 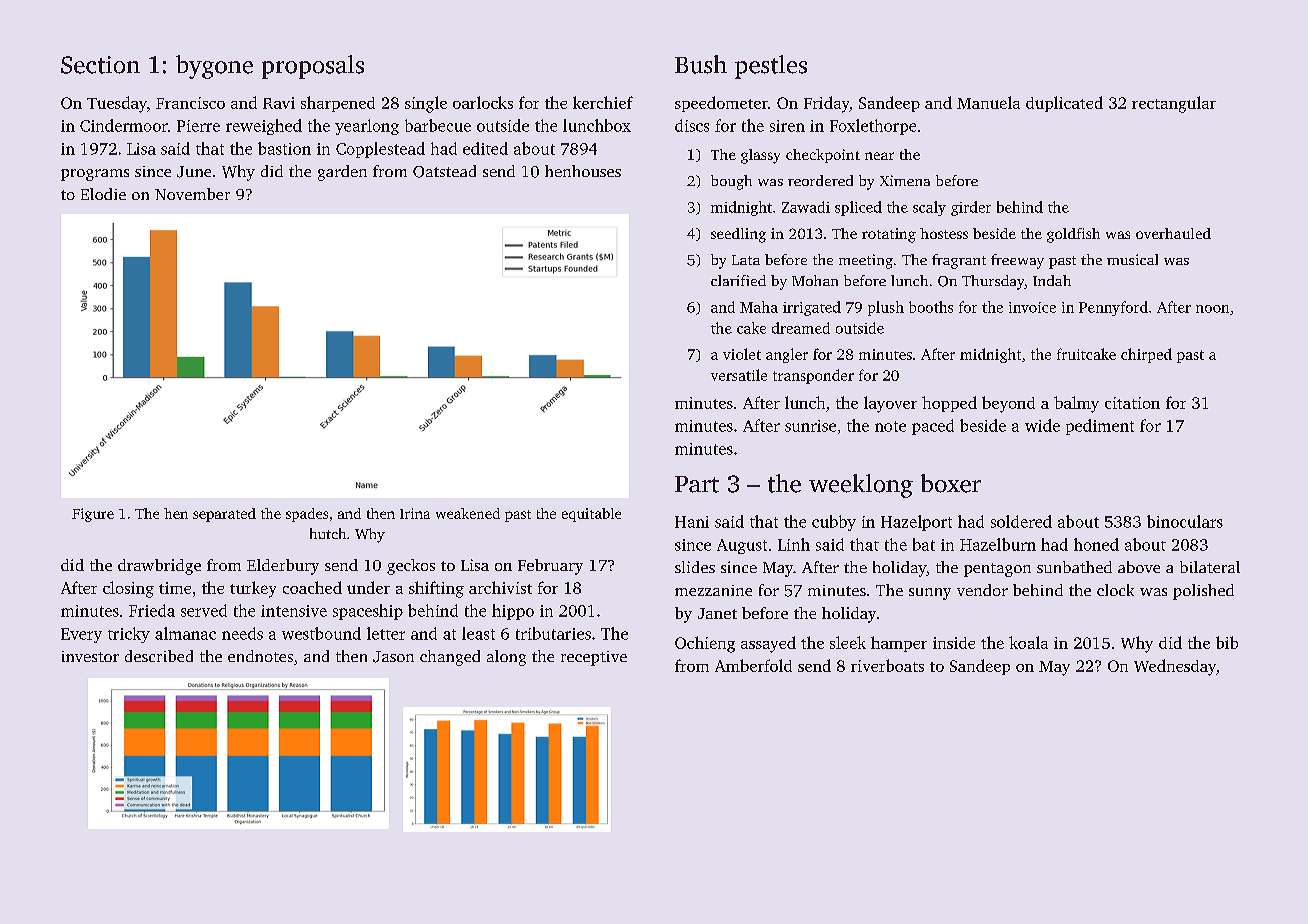 I want to click on Part, so click(x=697, y=484).
